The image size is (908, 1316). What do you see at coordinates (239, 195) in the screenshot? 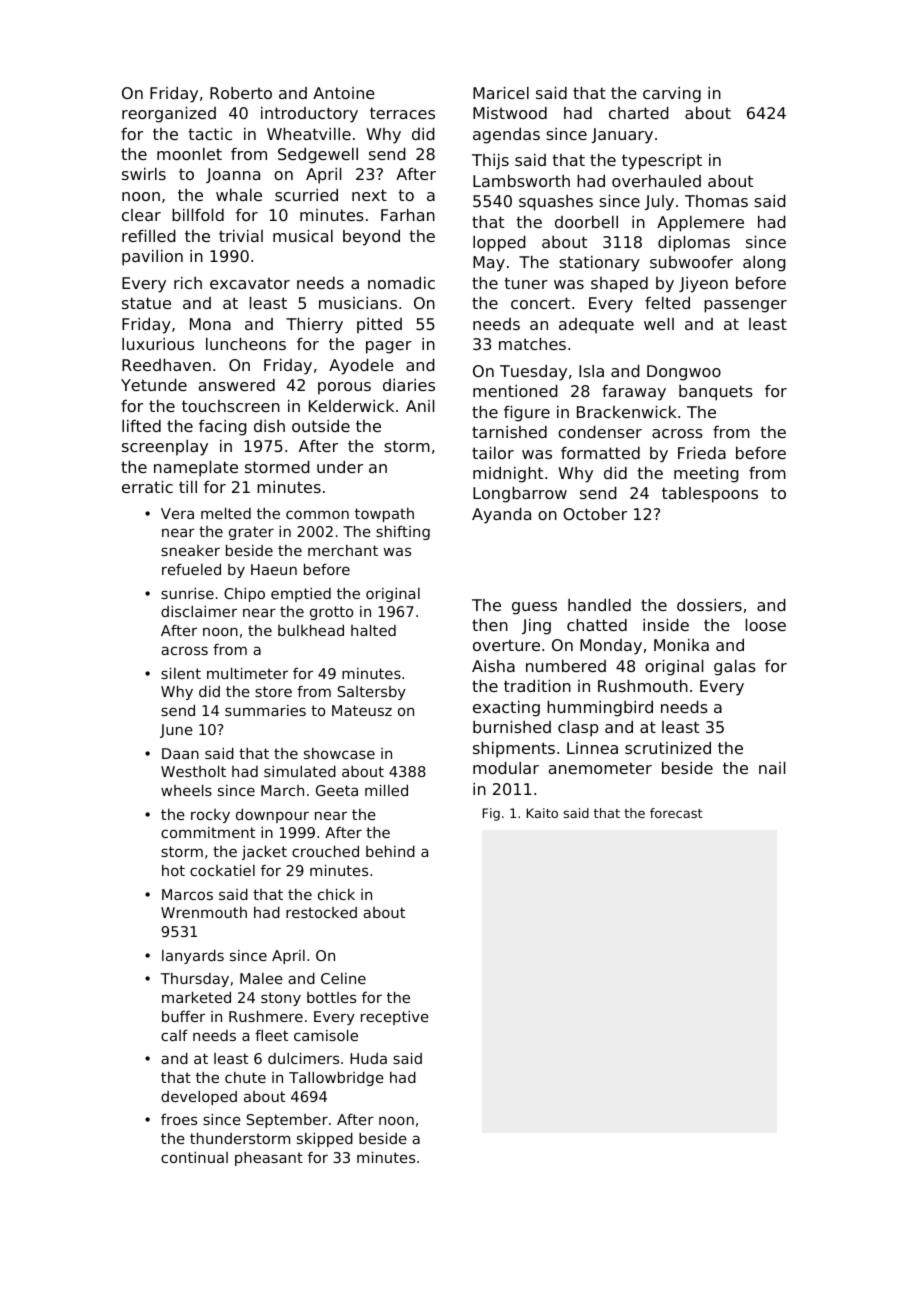
I see `whale` at bounding box center [239, 195].
